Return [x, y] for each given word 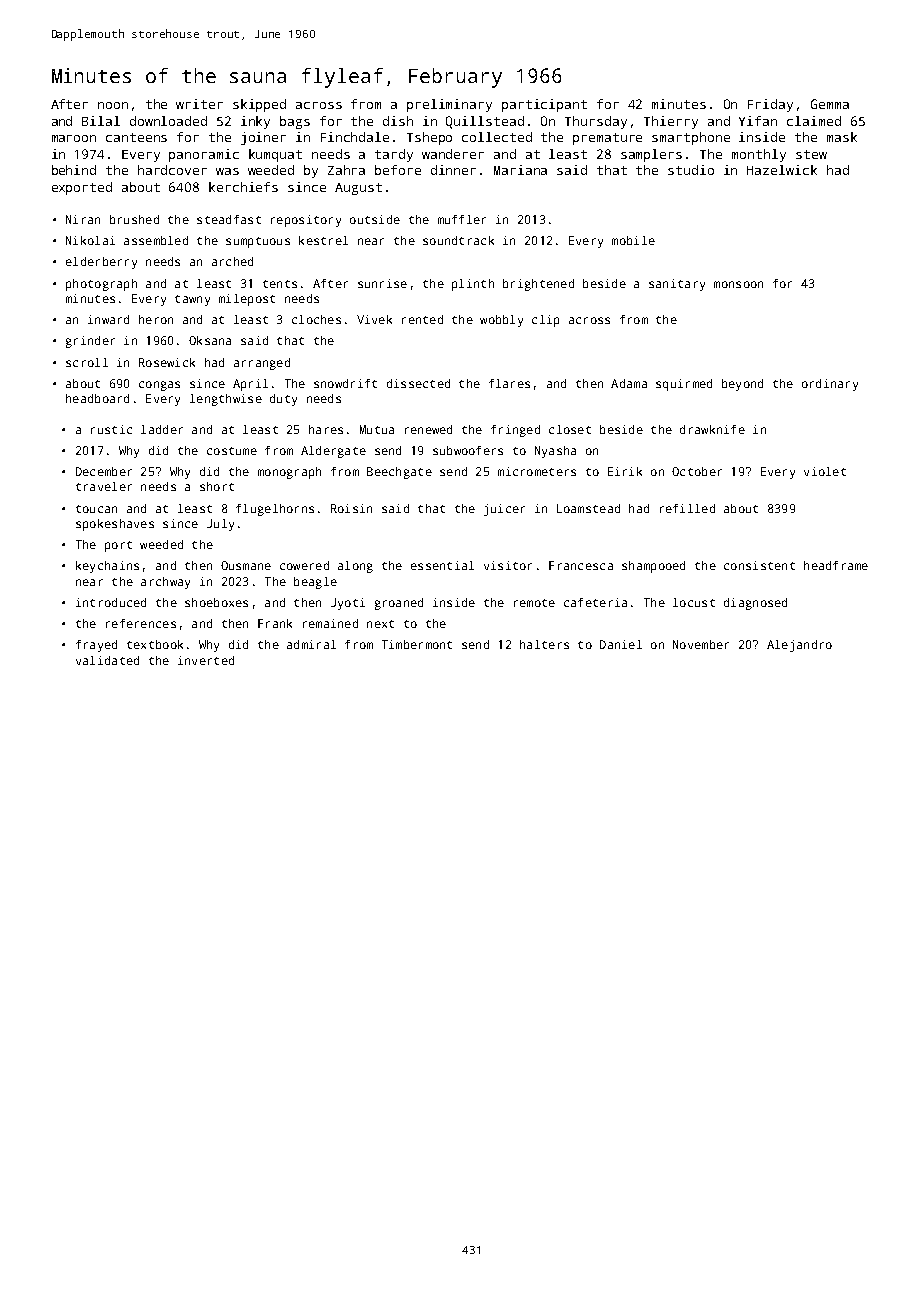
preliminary [449, 105]
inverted [206, 660]
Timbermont [417, 644]
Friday [770, 105]
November [701, 644]
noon [113, 105]
